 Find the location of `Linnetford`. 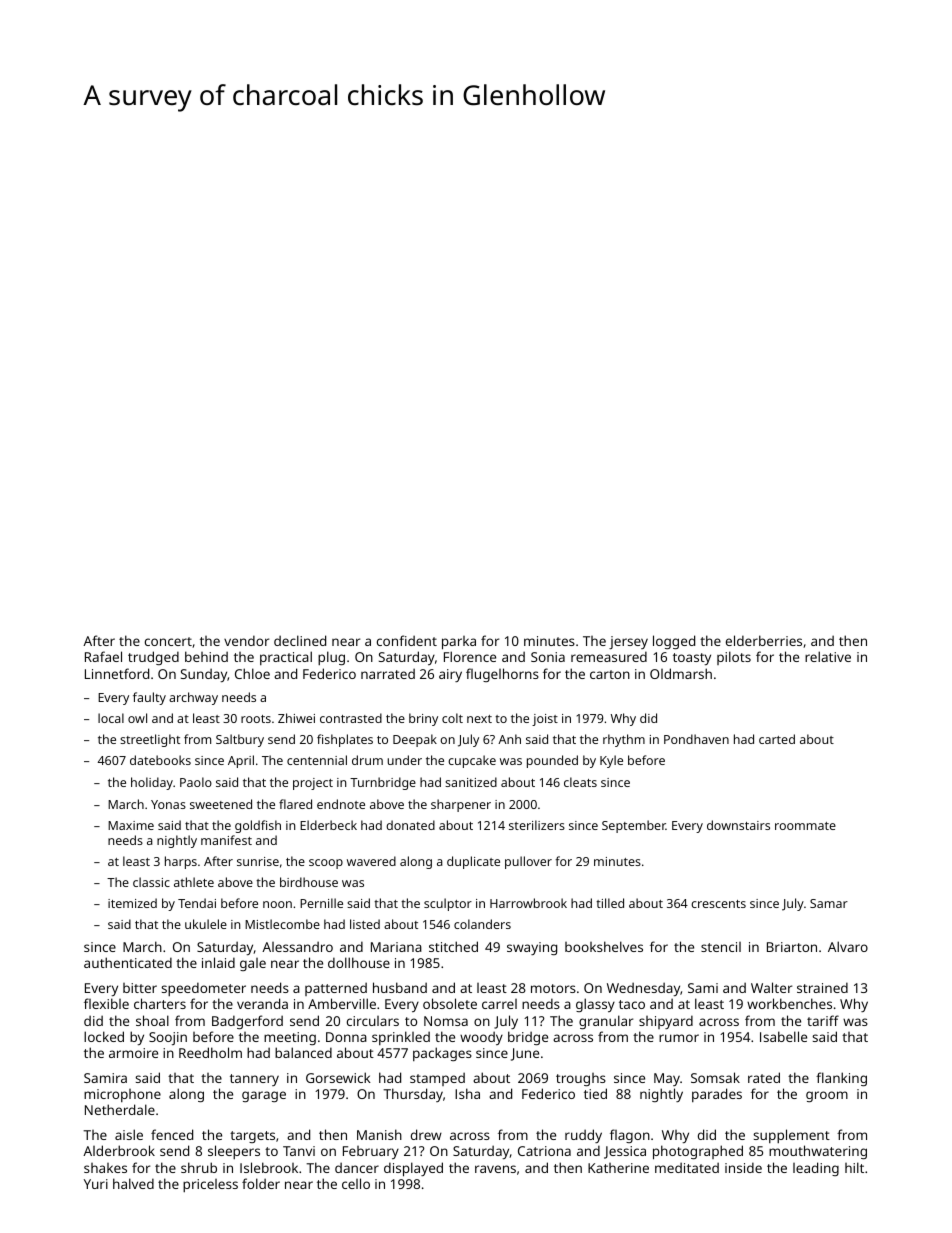

Linnetford is located at coordinates (117, 673).
